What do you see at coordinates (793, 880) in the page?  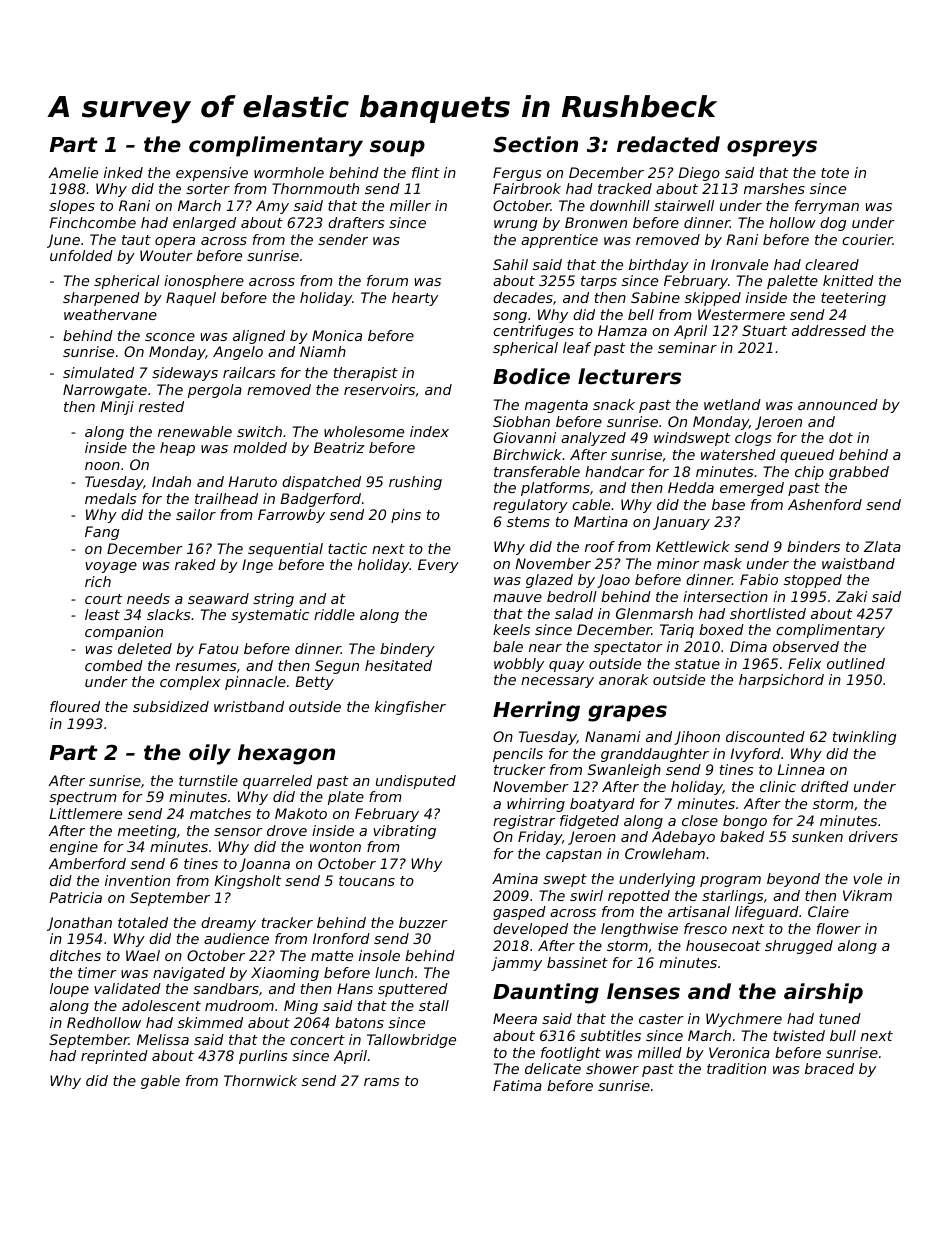 I see `beyond` at bounding box center [793, 880].
